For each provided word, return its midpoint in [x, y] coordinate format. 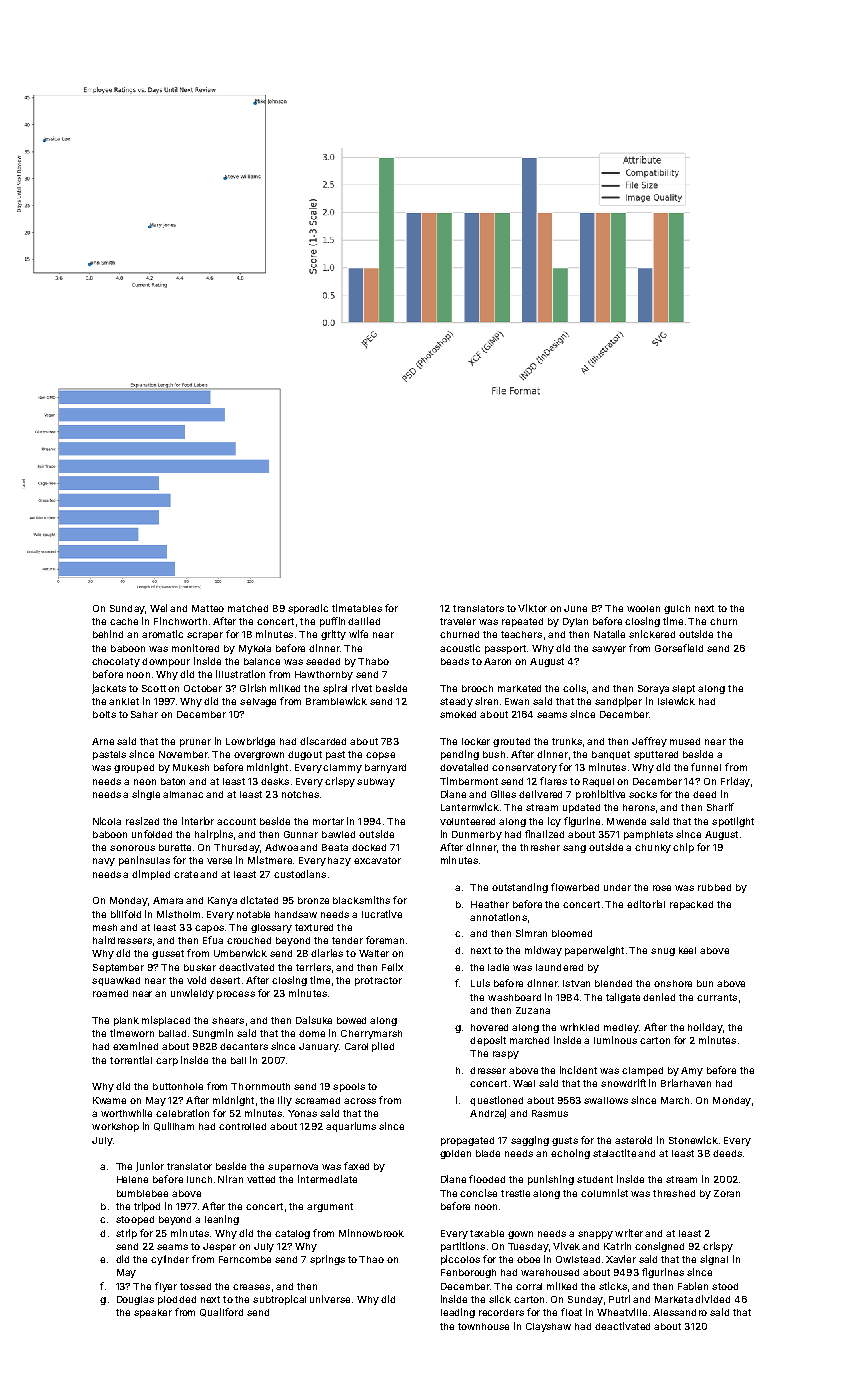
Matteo [208, 608]
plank [126, 1021]
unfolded [152, 834]
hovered [489, 1027]
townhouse [483, 1326]
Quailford [221, 1312]
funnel [706, 767]
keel [687, 950]
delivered [540, 794]
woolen [643, 608]
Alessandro [680, 1312]
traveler [458, 621]
